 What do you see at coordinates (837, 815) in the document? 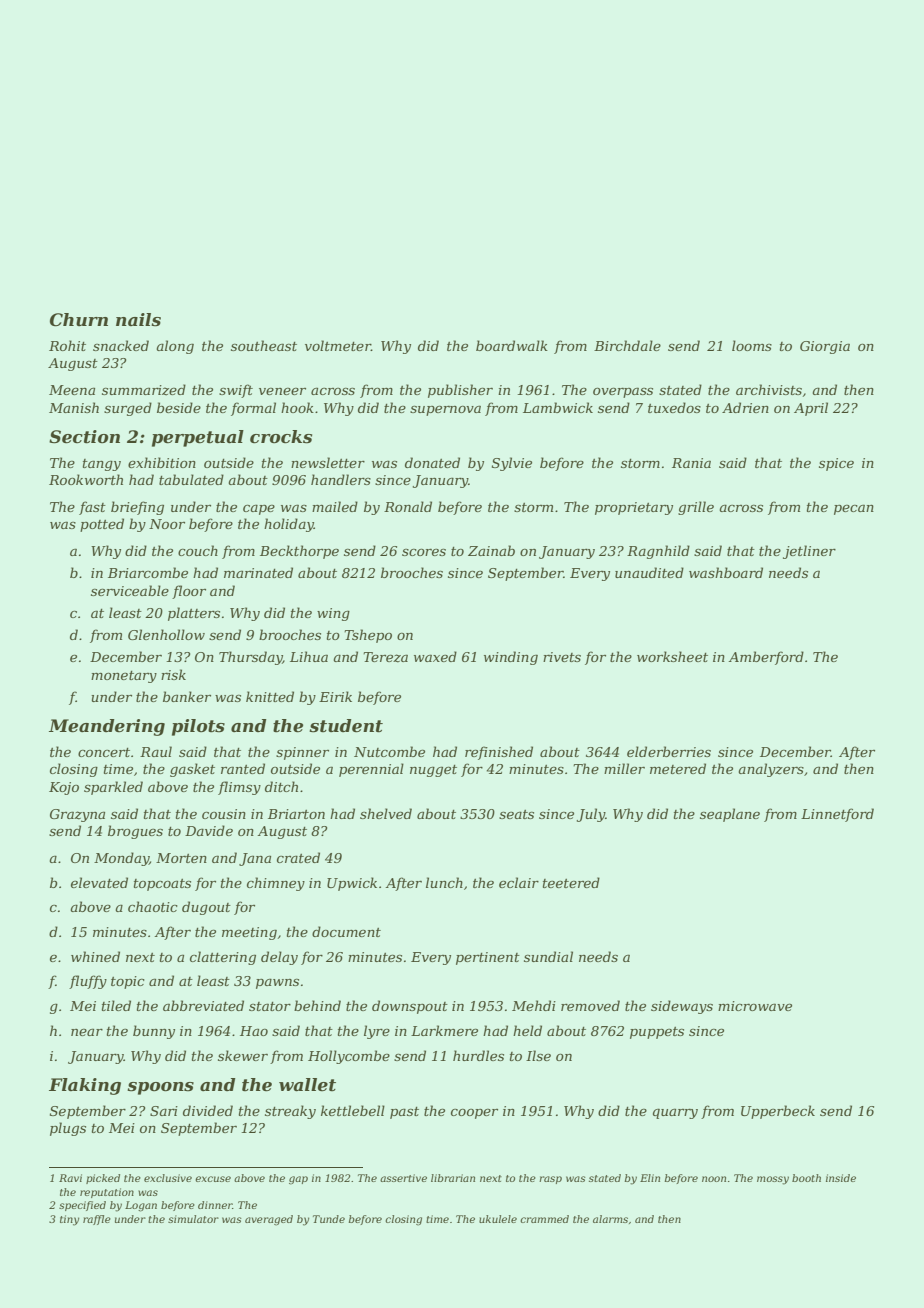
I see `Linnetford` at bounding box center [837, 815].
